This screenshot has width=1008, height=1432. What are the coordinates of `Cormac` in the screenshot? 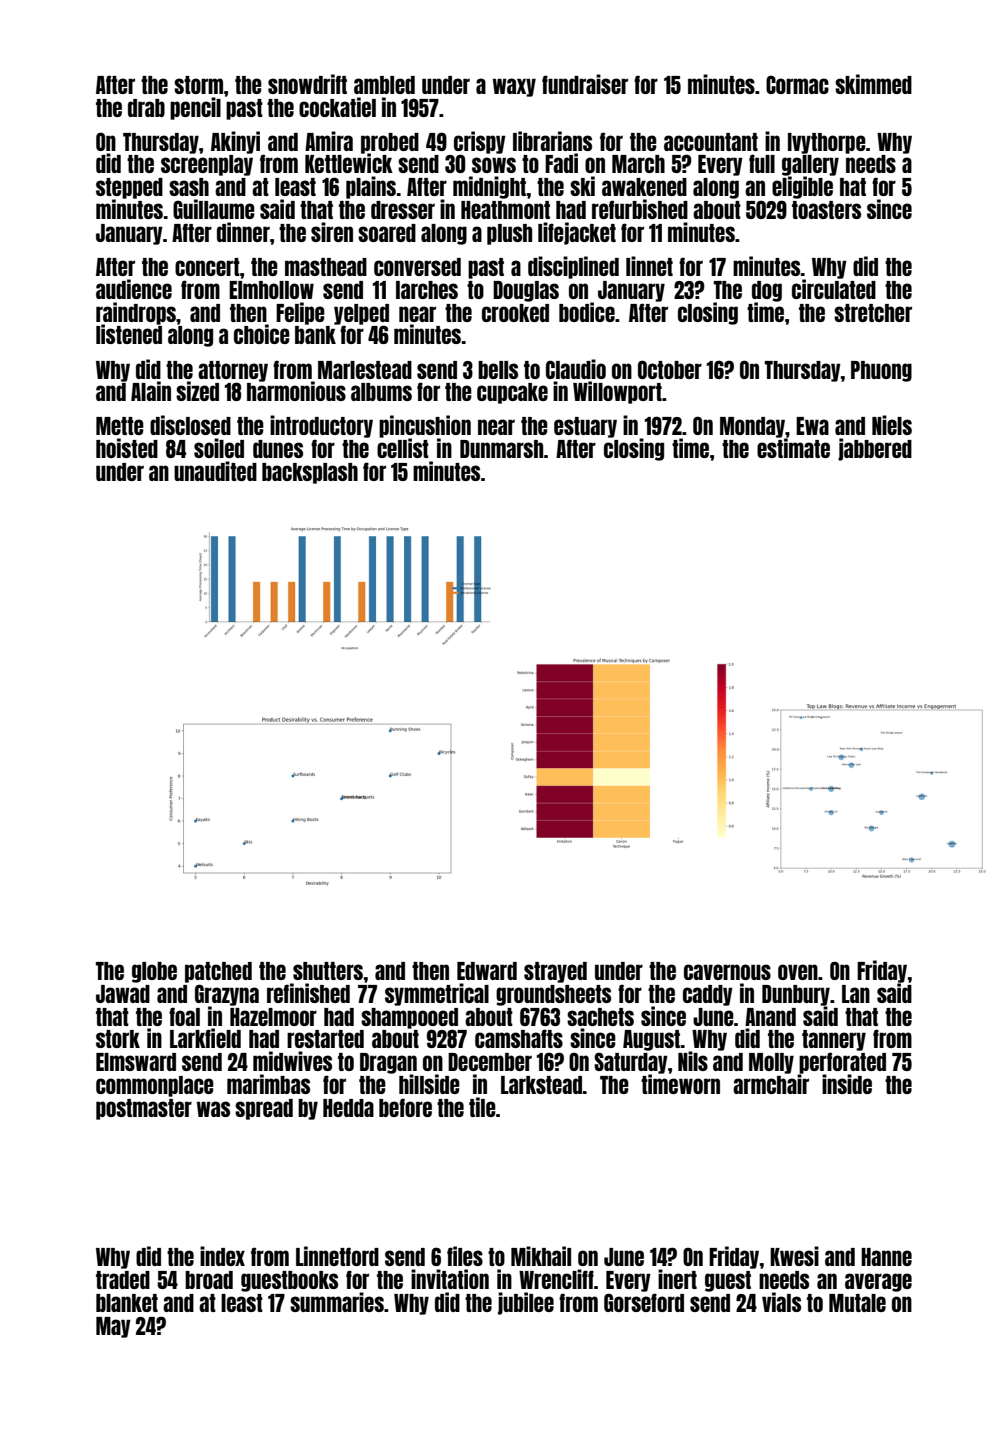 It's located at (797, 84).
